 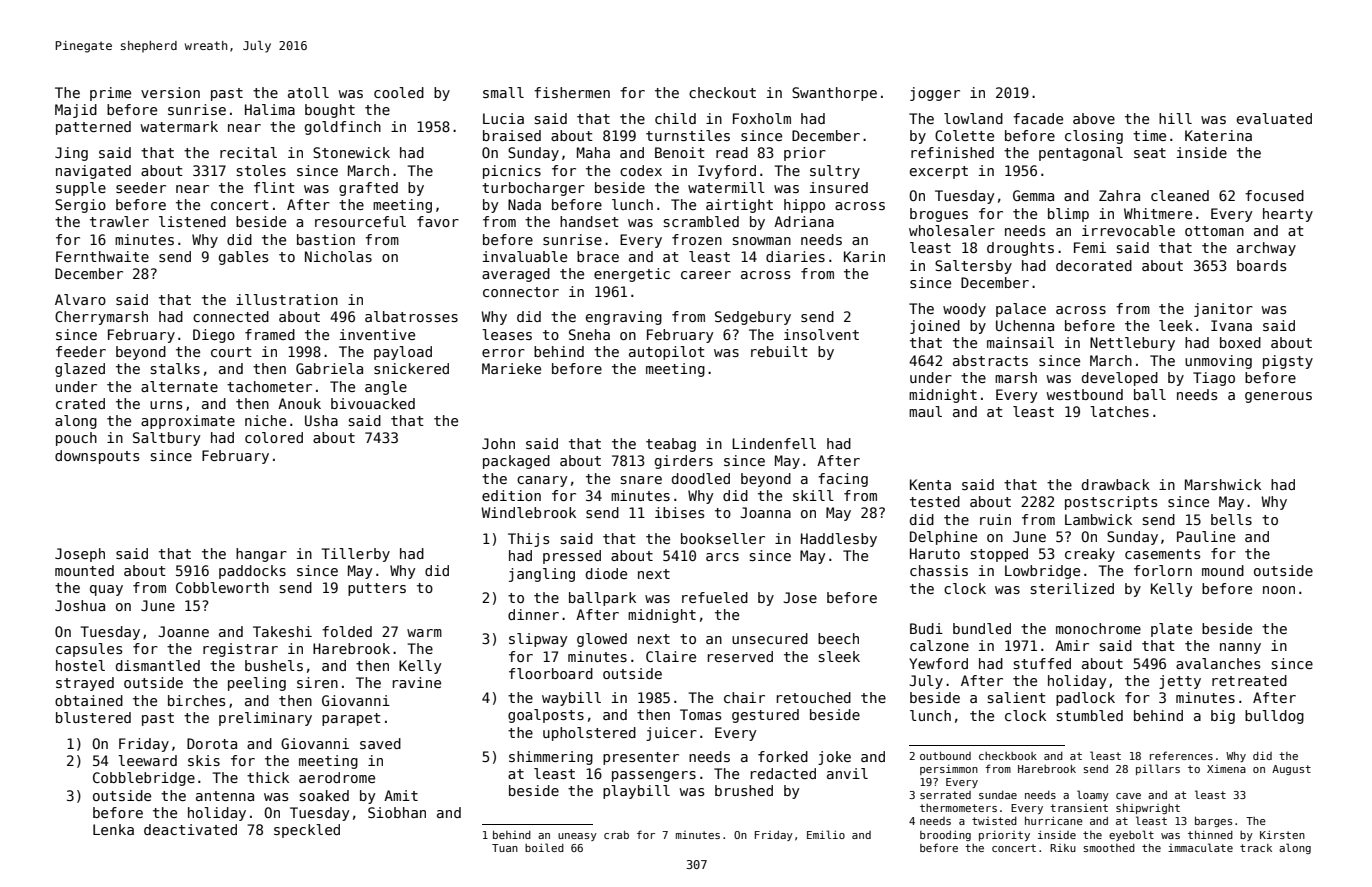 I want to click on pouch, so click(x=76, y=439).
